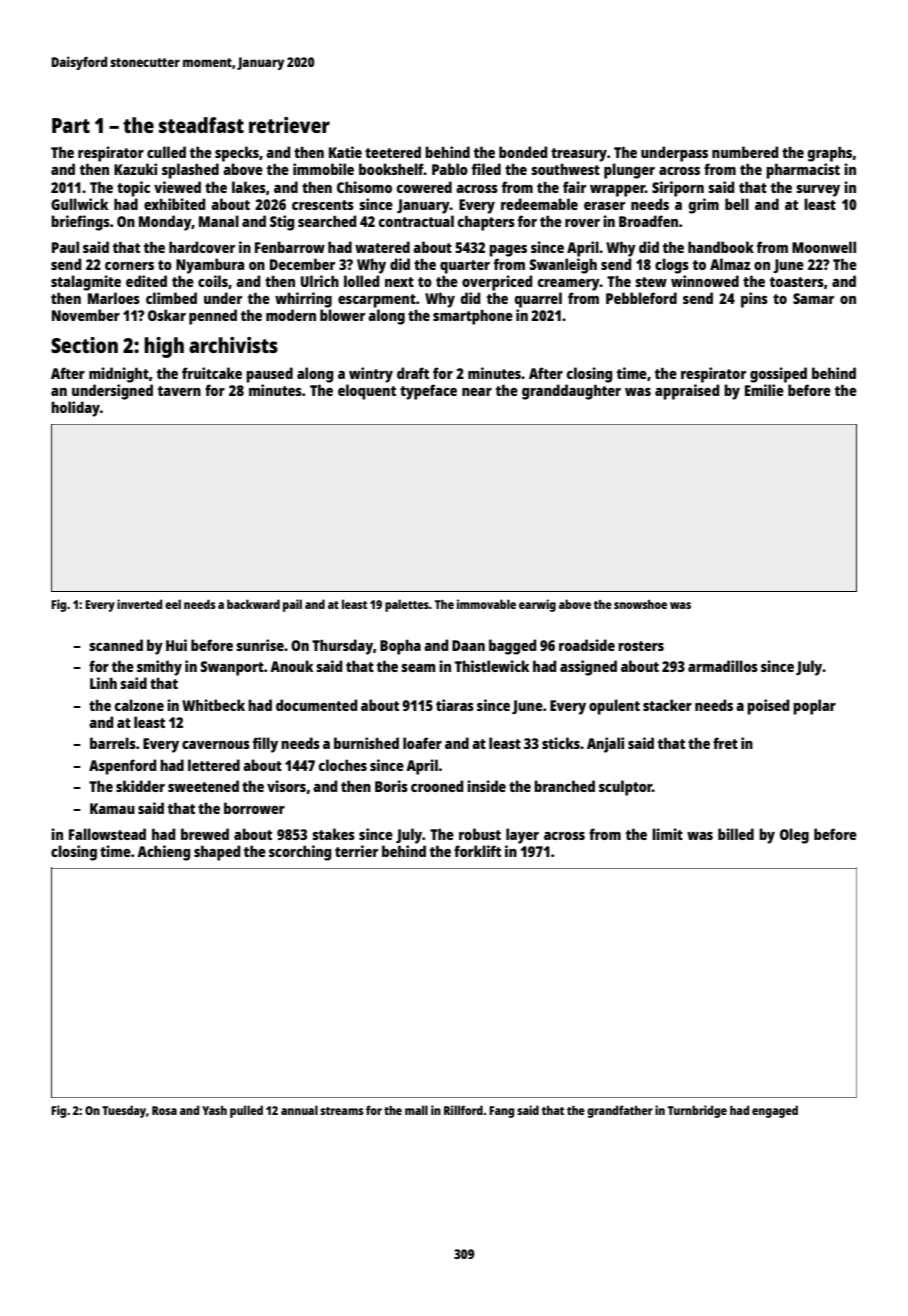  I want to click on survey, so click(818, 191).
